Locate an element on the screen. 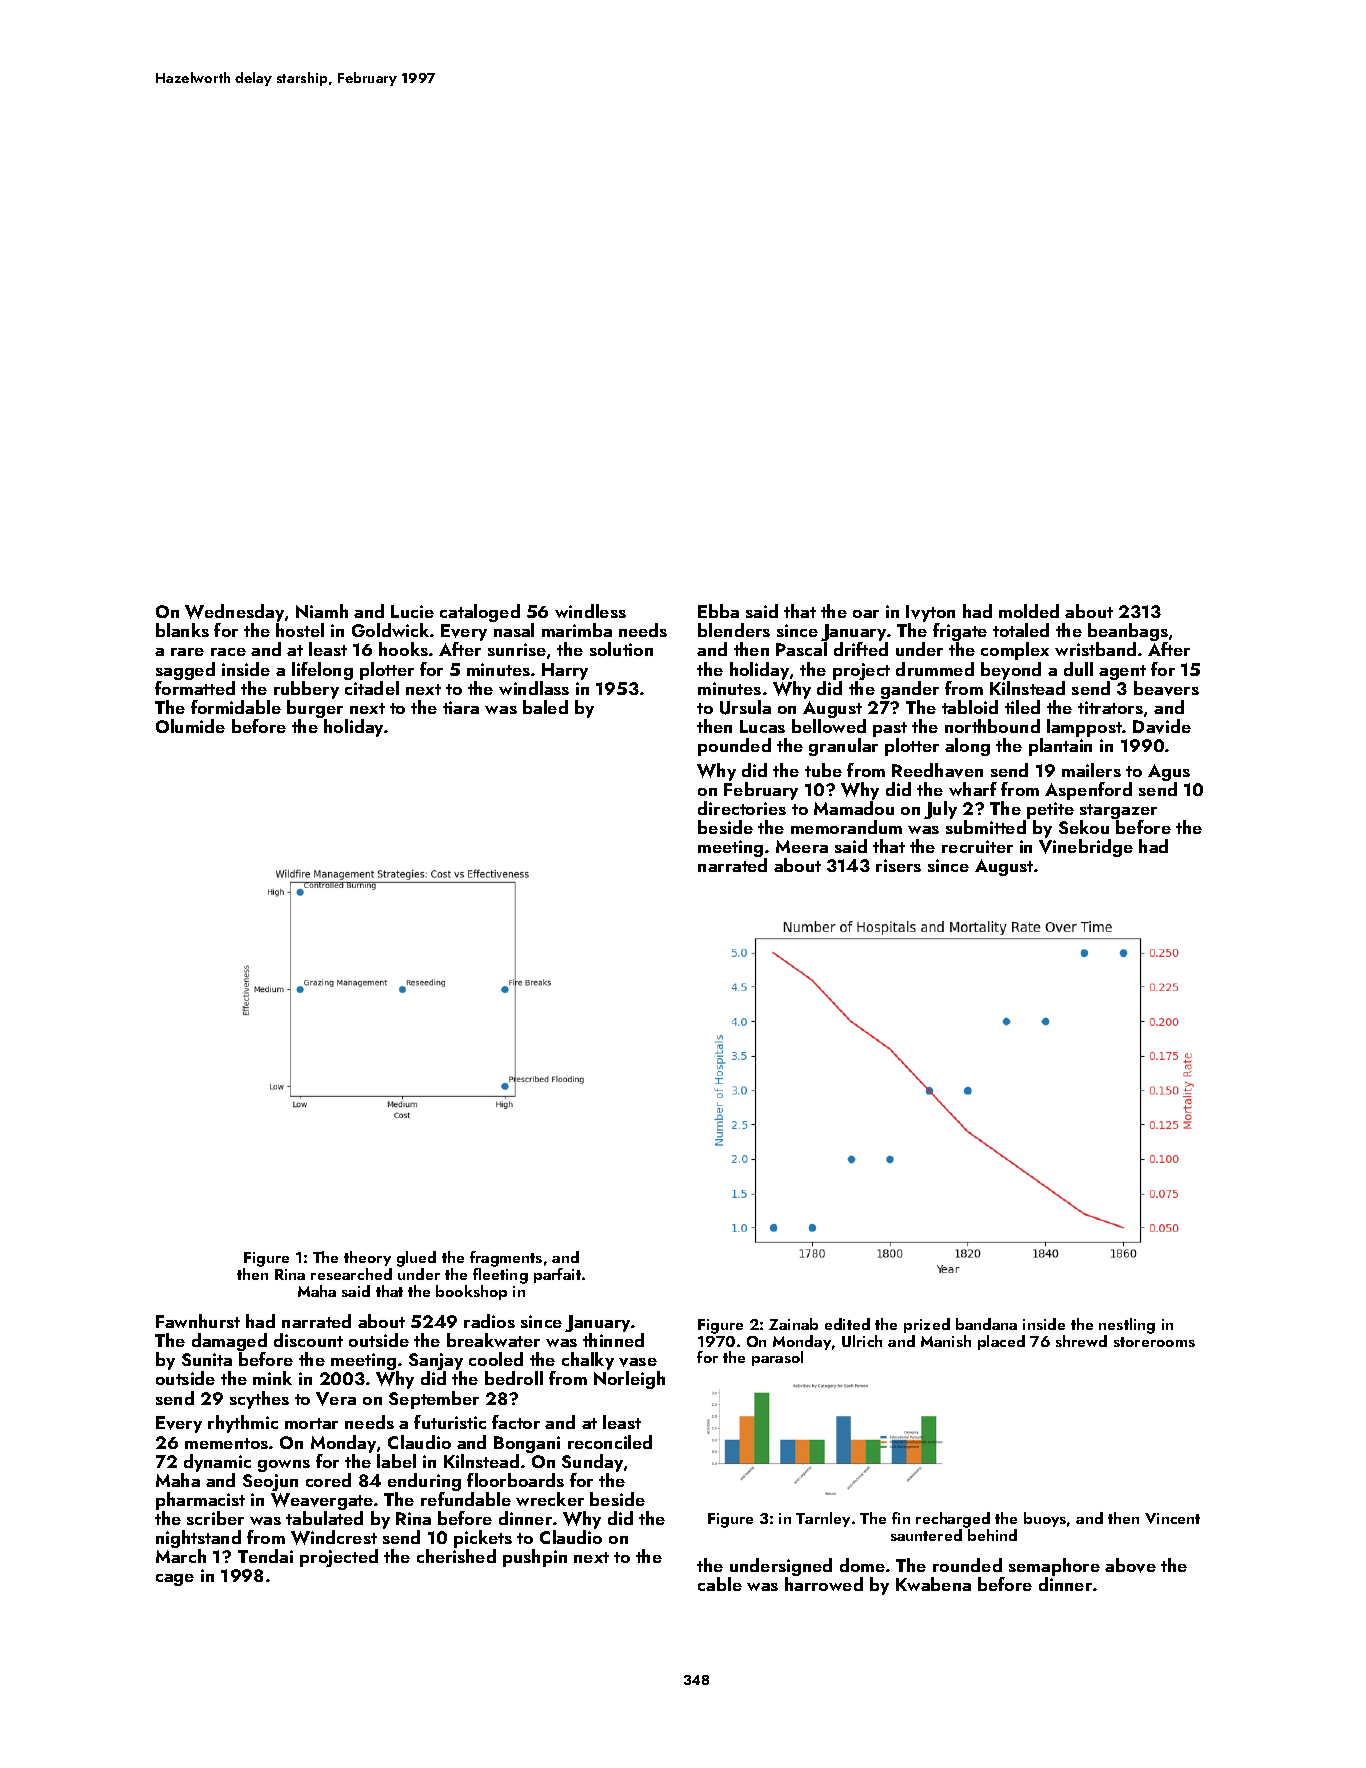 The image size is (1366, 1768). researched is located at coordinates (351, 1274).
